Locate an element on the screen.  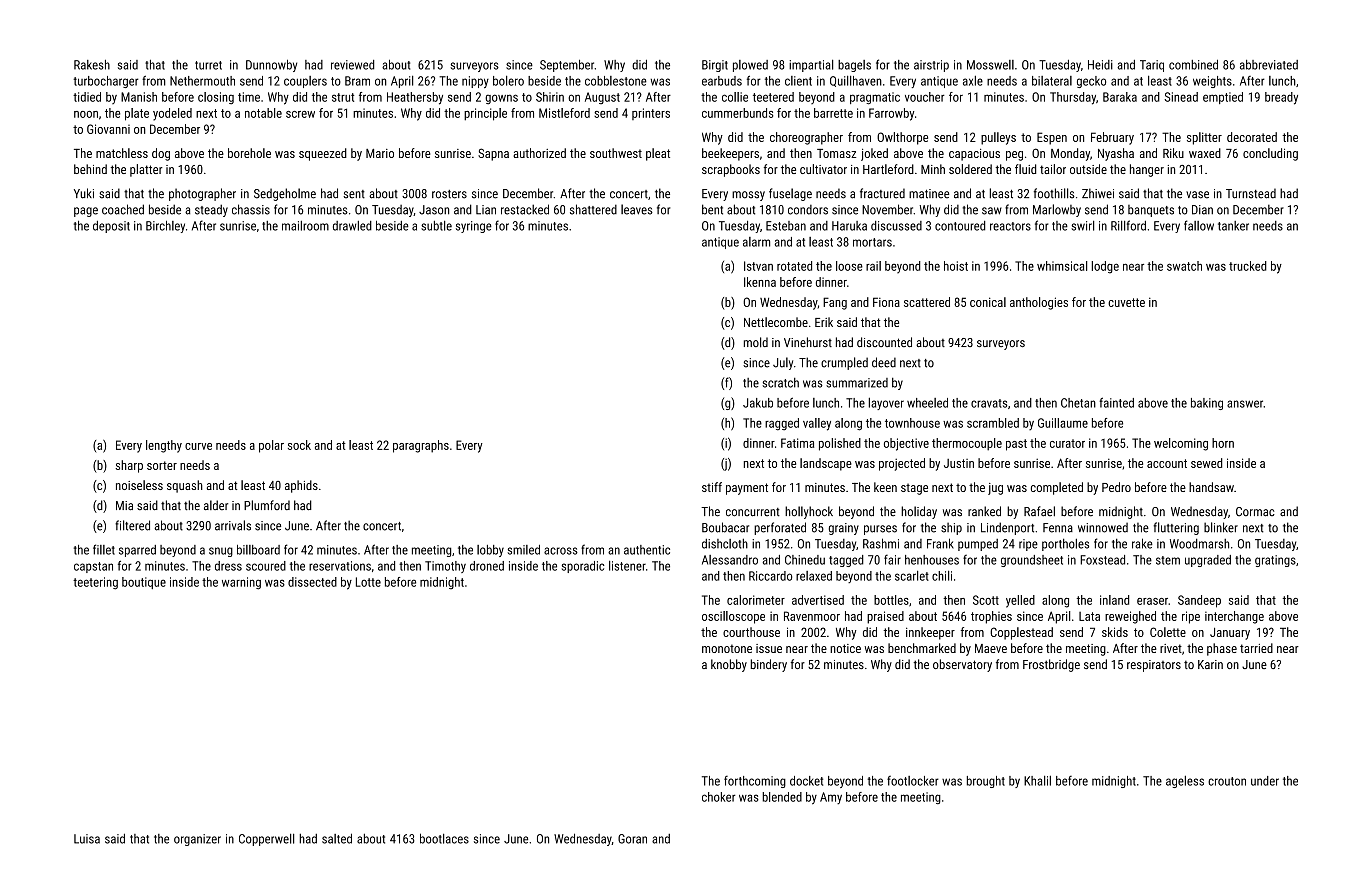
Goran is located at coordinates (632, 839).
